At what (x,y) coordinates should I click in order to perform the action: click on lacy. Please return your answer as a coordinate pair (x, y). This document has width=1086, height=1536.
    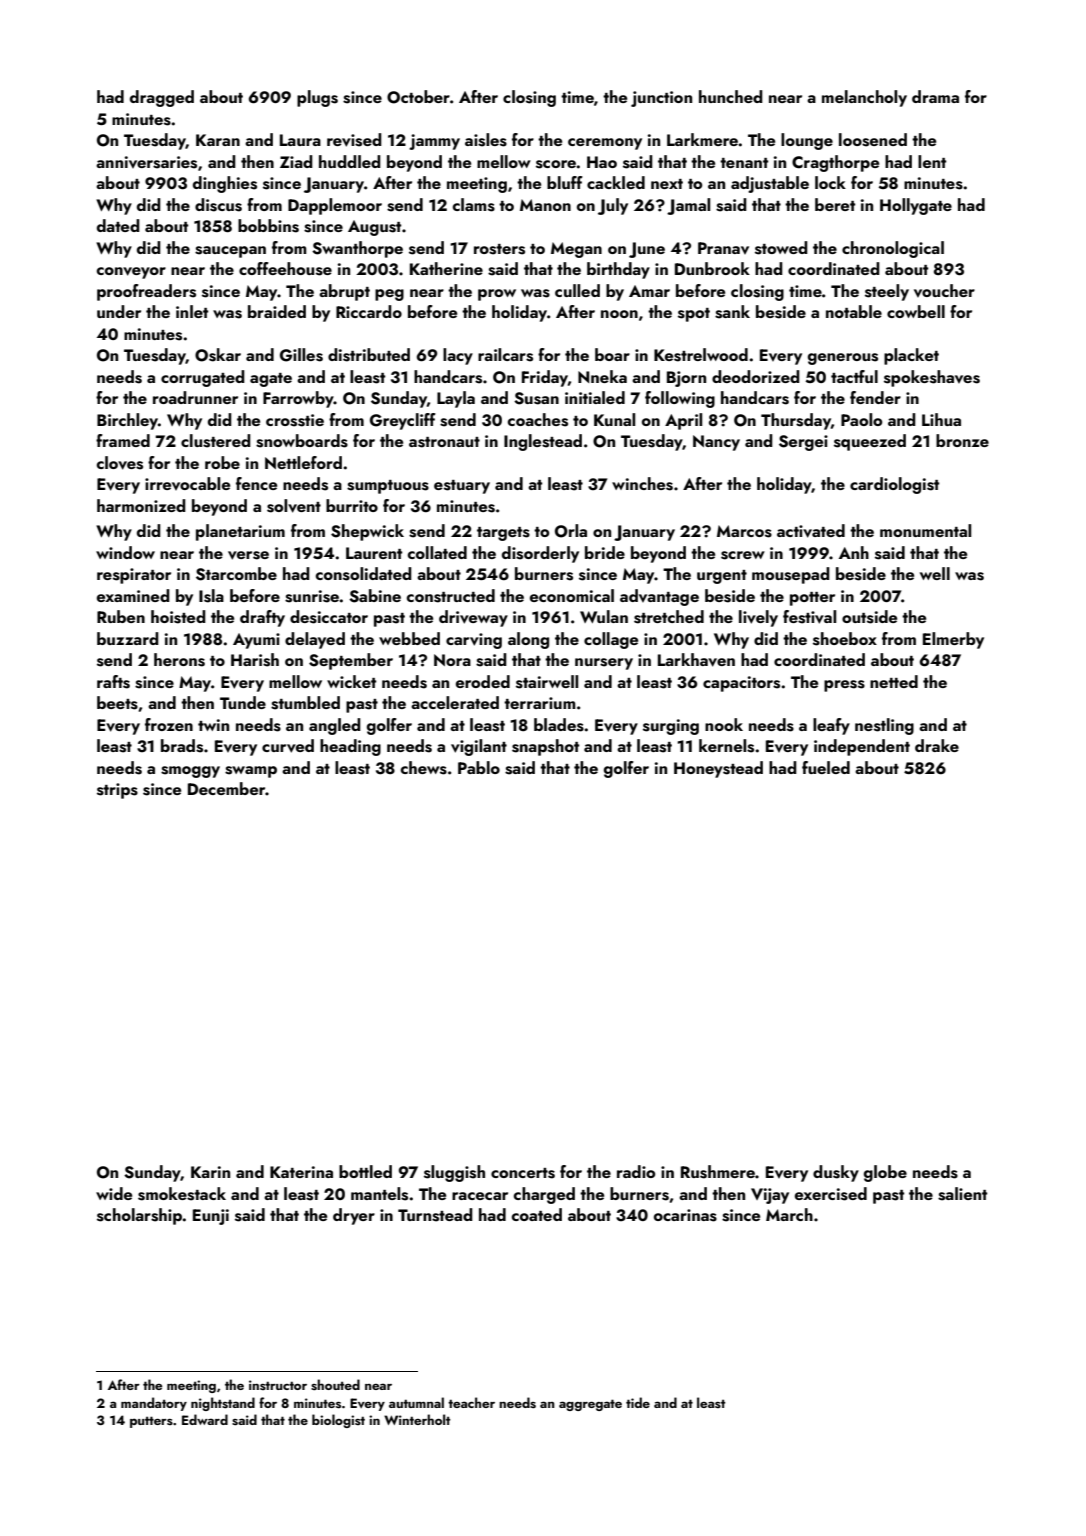
    Looking at the image, I should click on (458, 356).
